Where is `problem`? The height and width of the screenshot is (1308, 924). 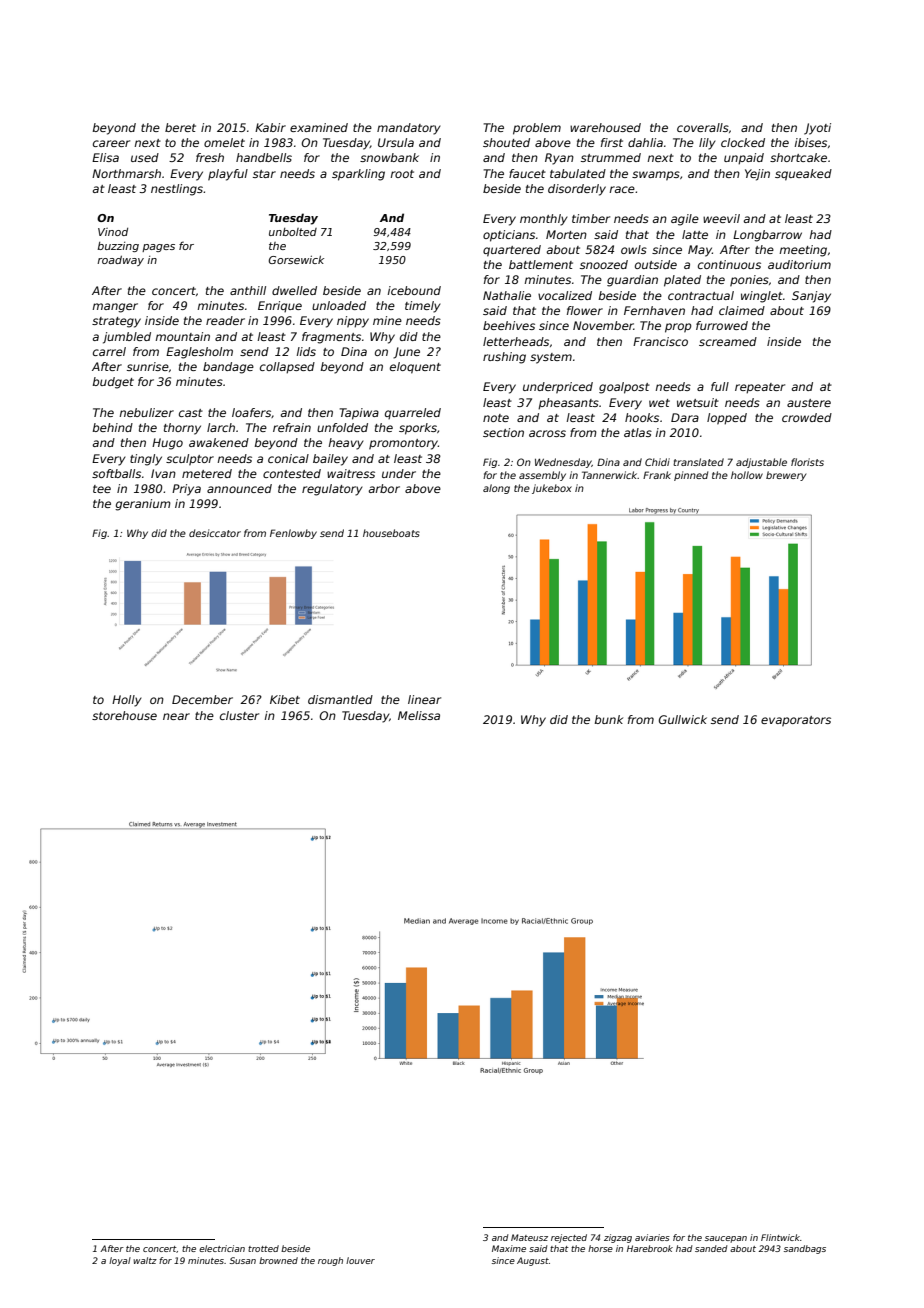 problem is located at coordinates (537, 129).
